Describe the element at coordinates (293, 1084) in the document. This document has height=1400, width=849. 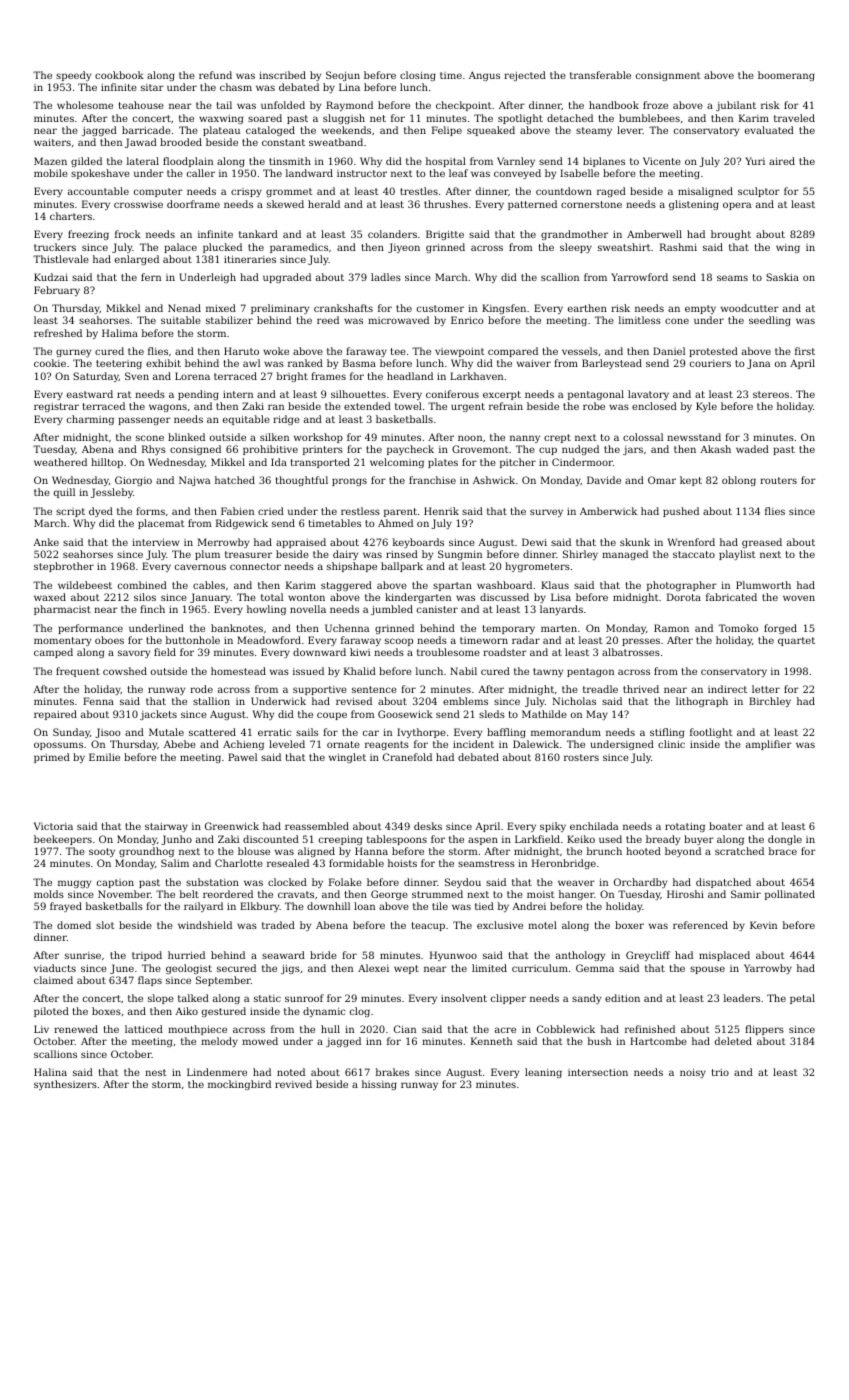
I see `revived` at that location.
